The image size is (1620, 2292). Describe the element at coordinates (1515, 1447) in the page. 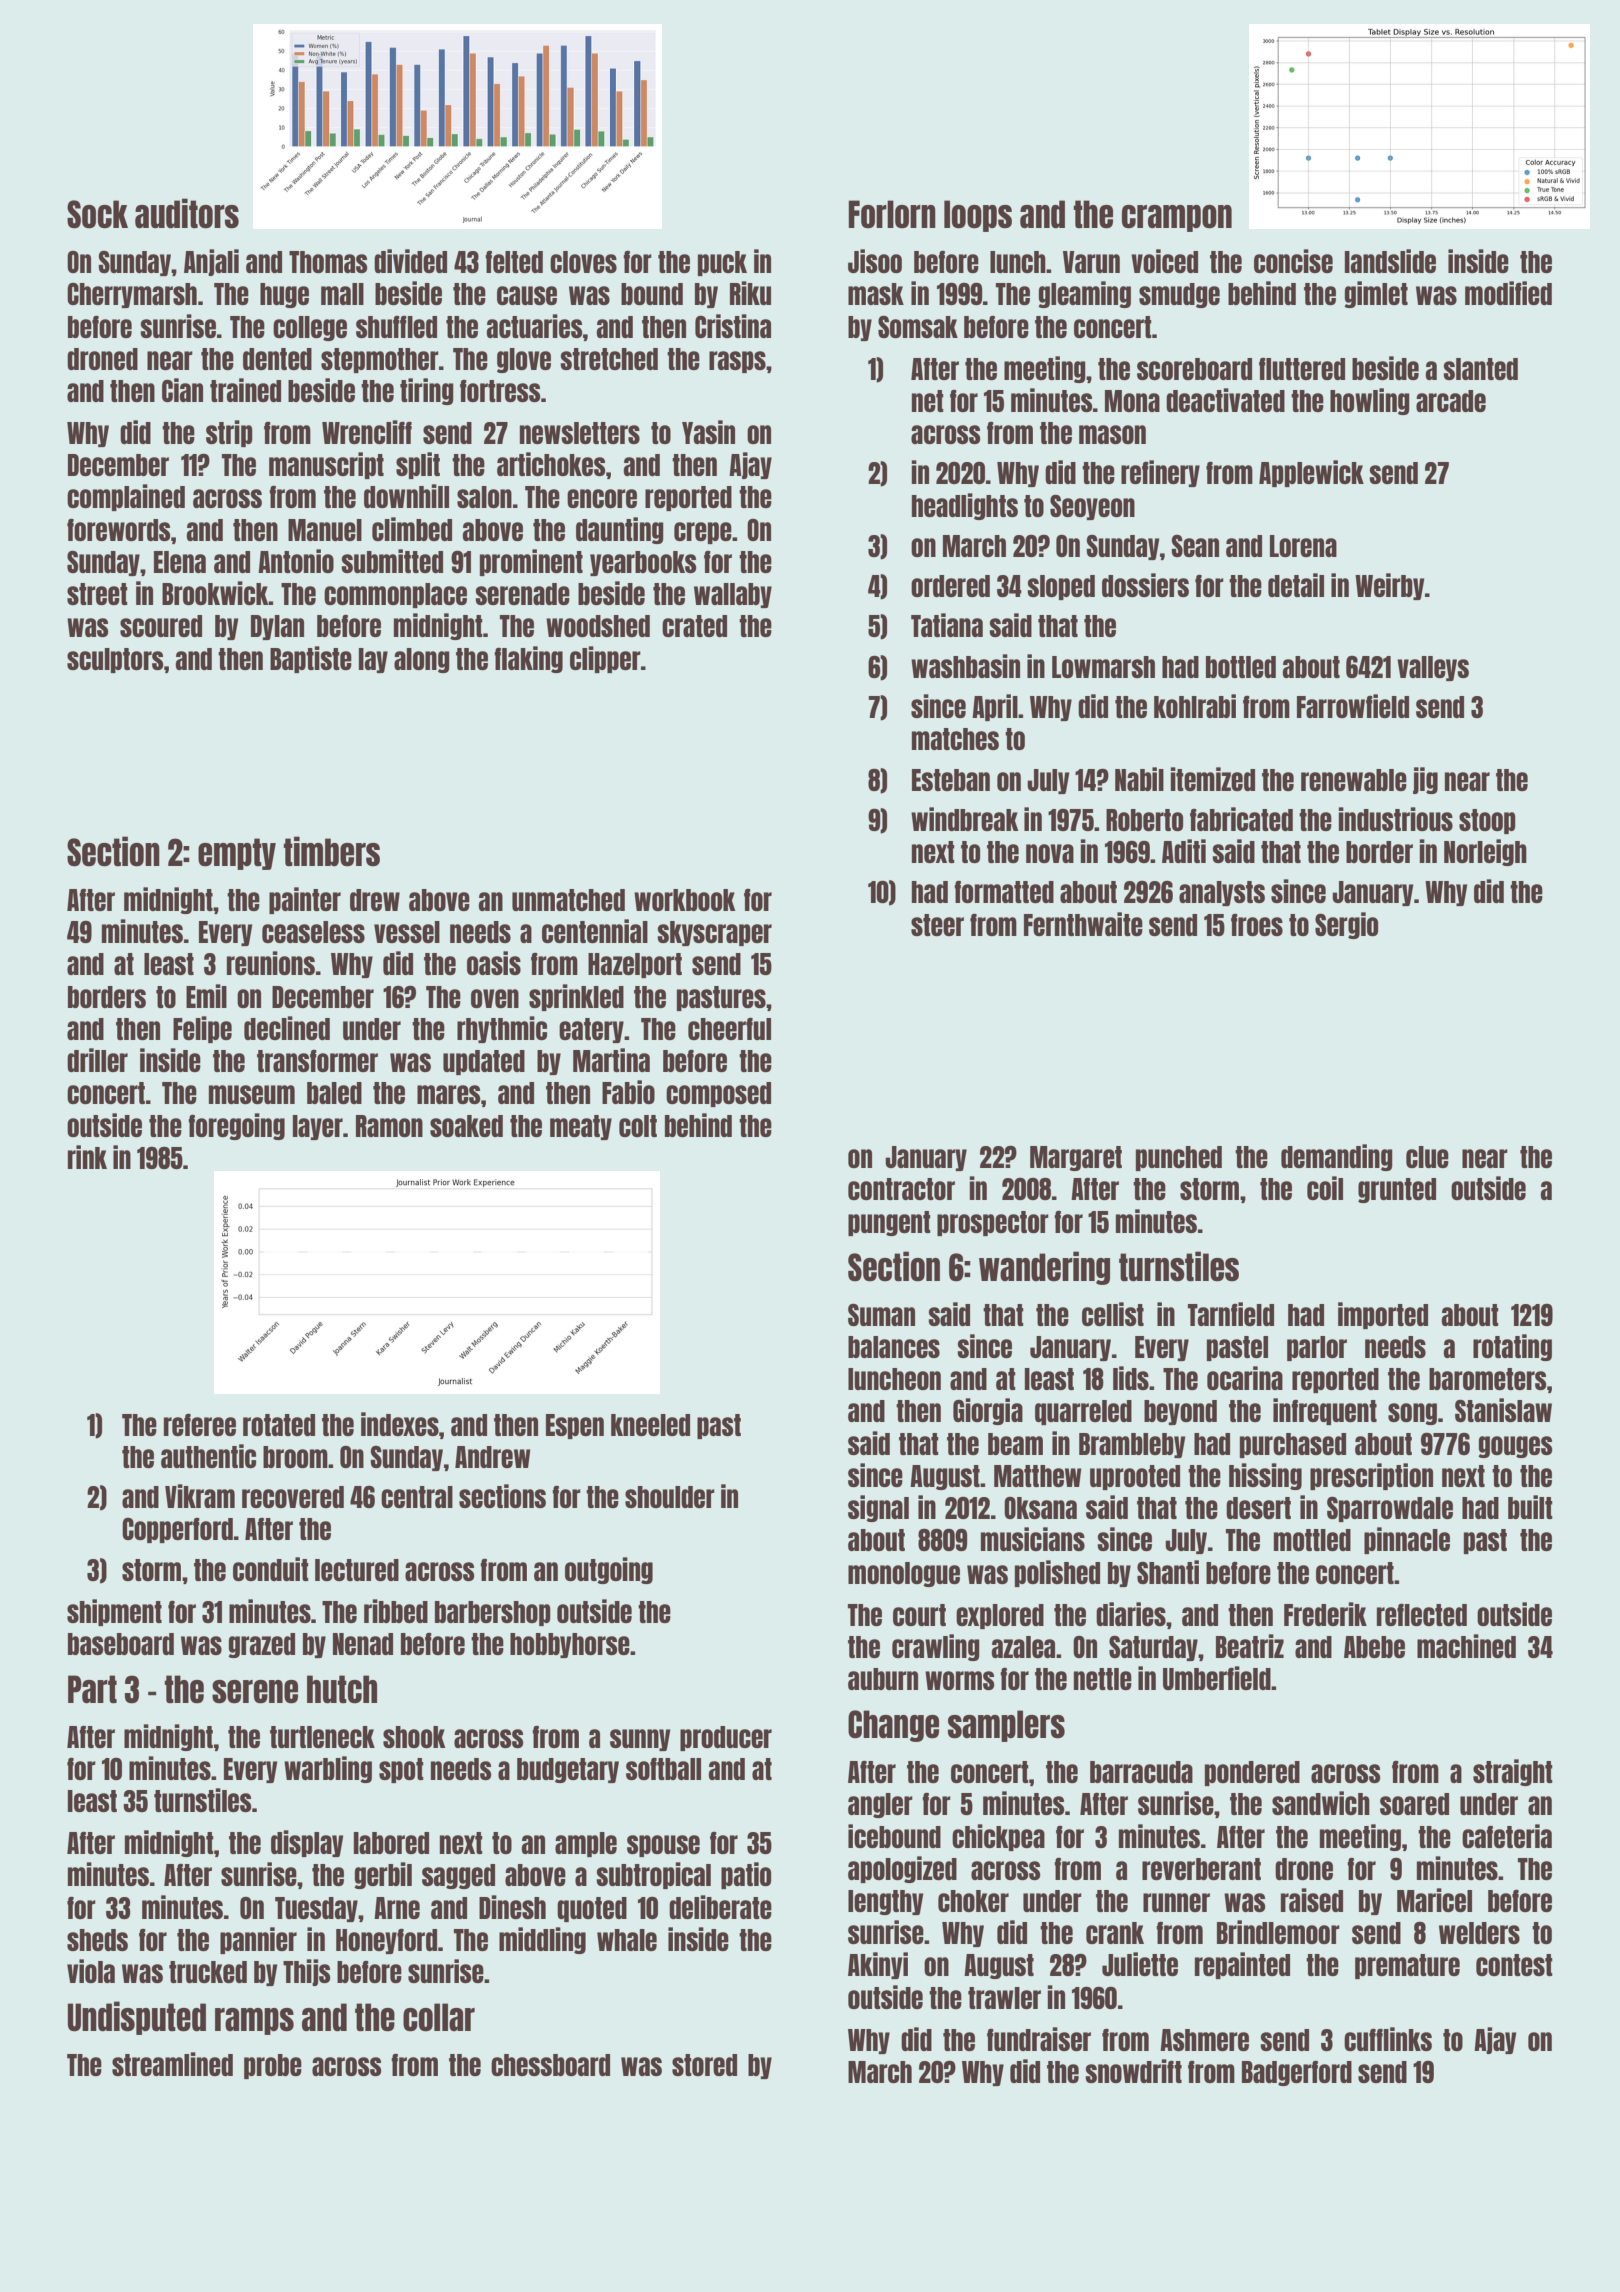

I see `gouges` at that location.
